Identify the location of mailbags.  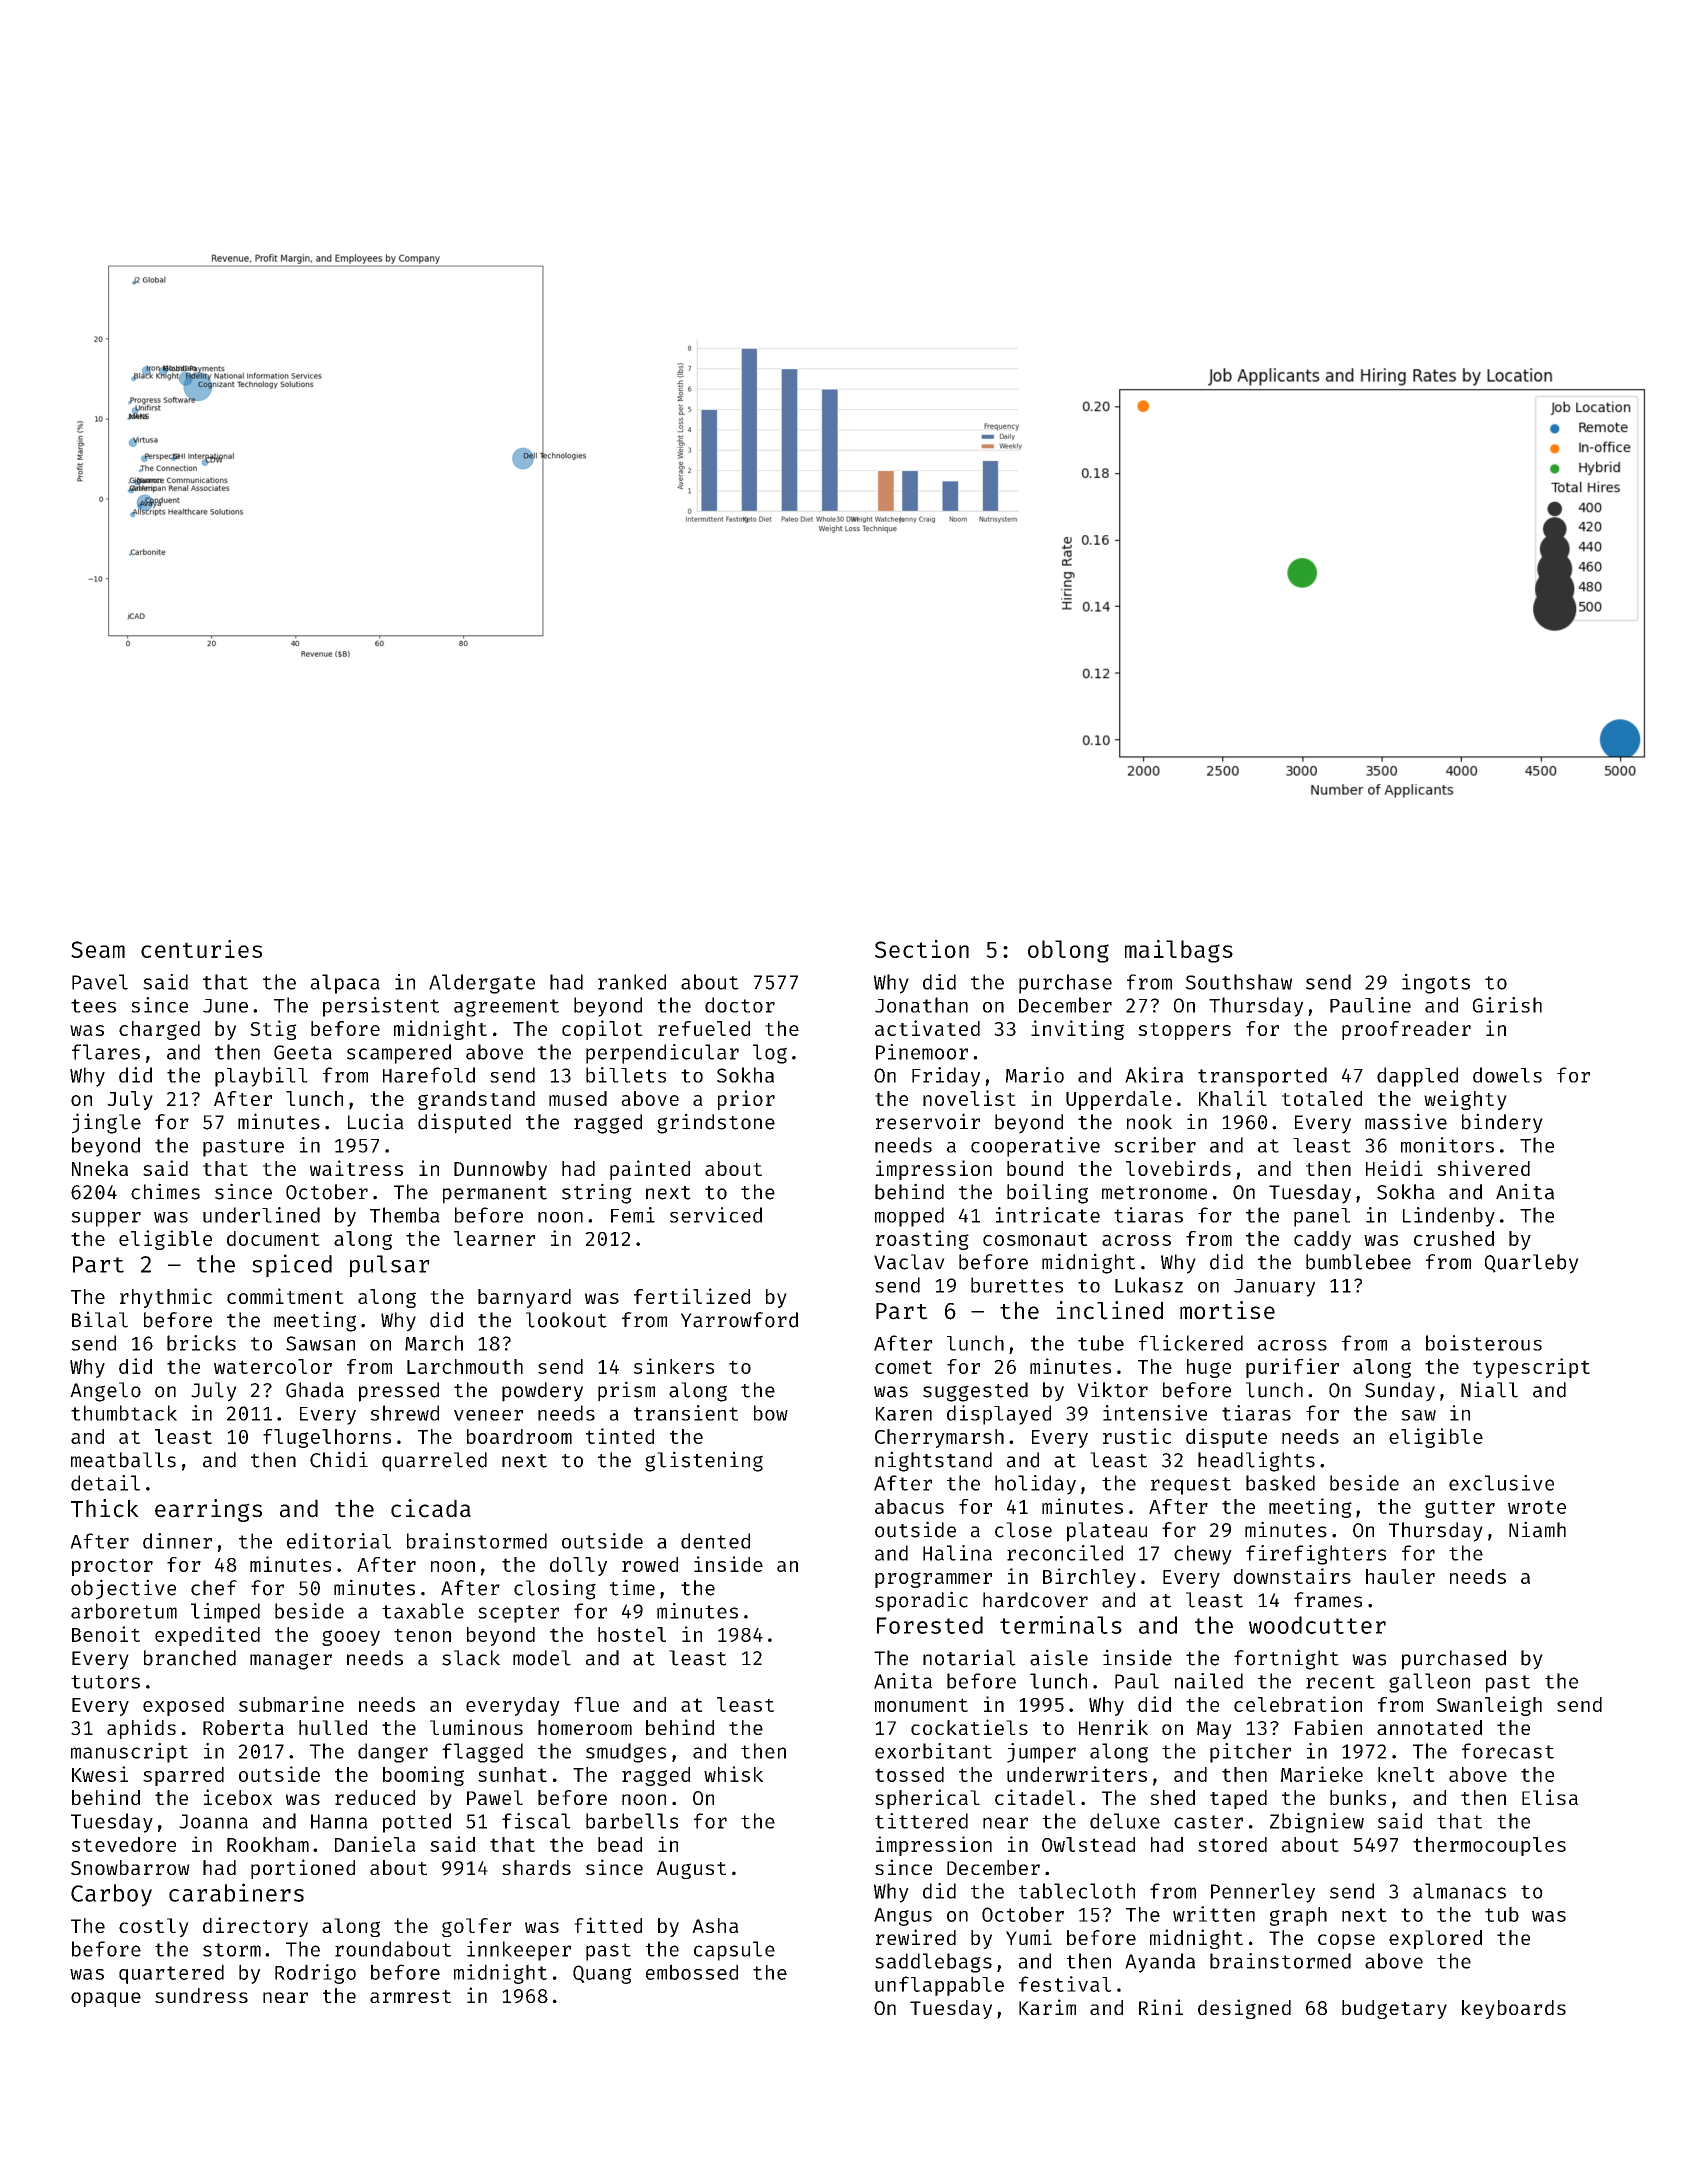
(1179, 951).
